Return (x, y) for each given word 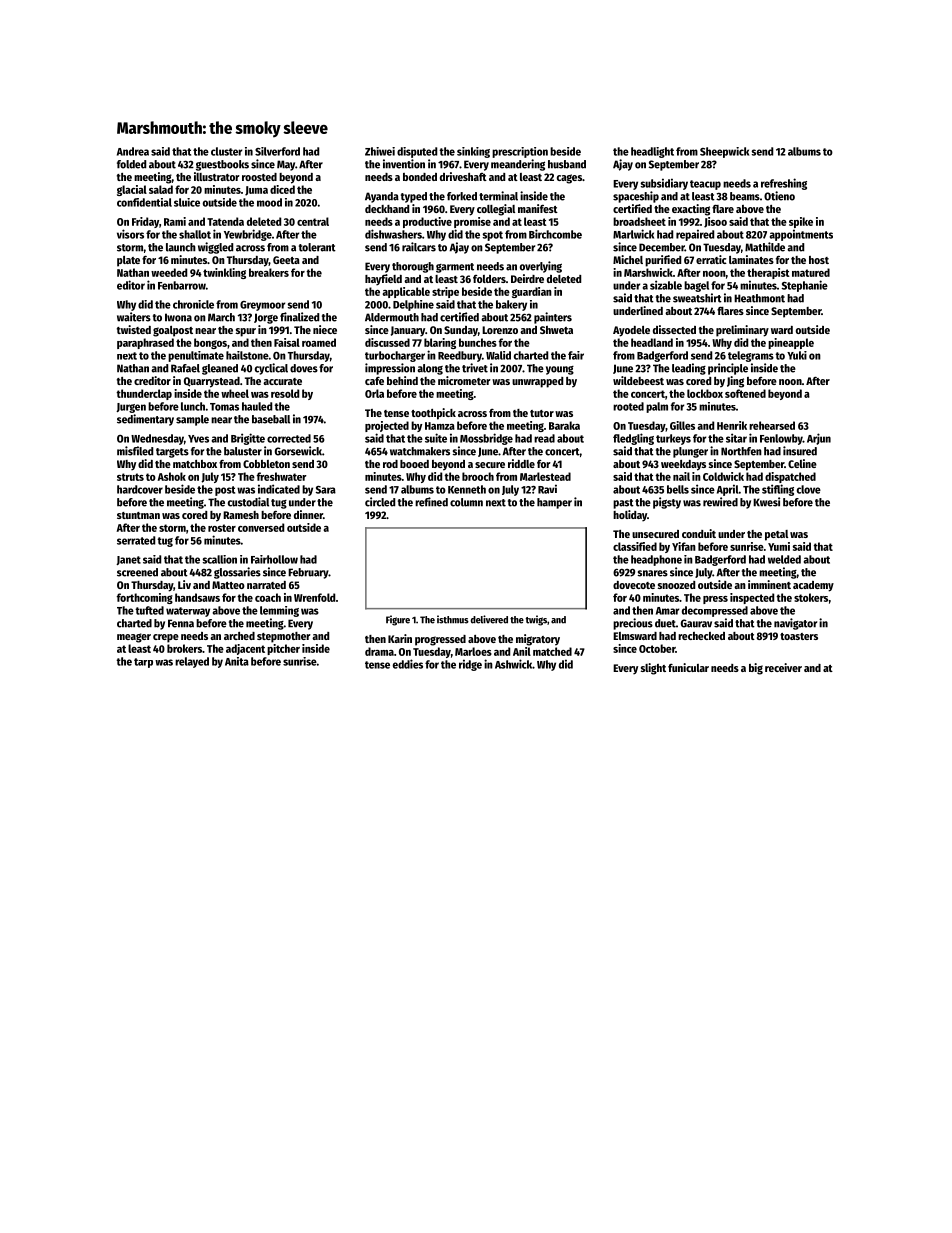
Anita (237, 661)
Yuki (797, 355)
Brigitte (248, 439)
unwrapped (537, 382)
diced (282, 189)
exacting (691, 210)
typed (414, 197)
